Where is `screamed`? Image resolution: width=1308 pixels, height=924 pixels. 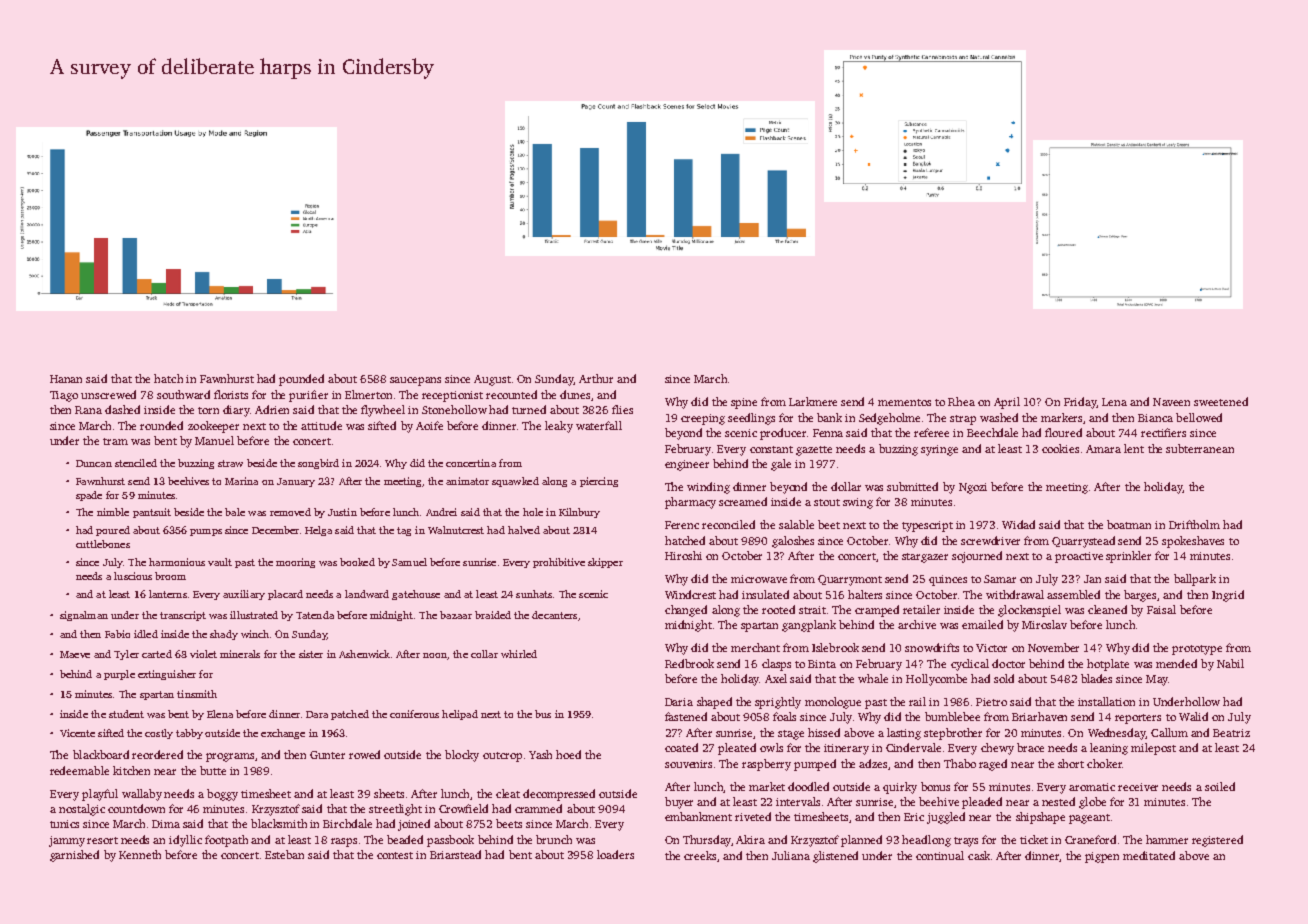
screamed is located at coordinates (743, 501).
